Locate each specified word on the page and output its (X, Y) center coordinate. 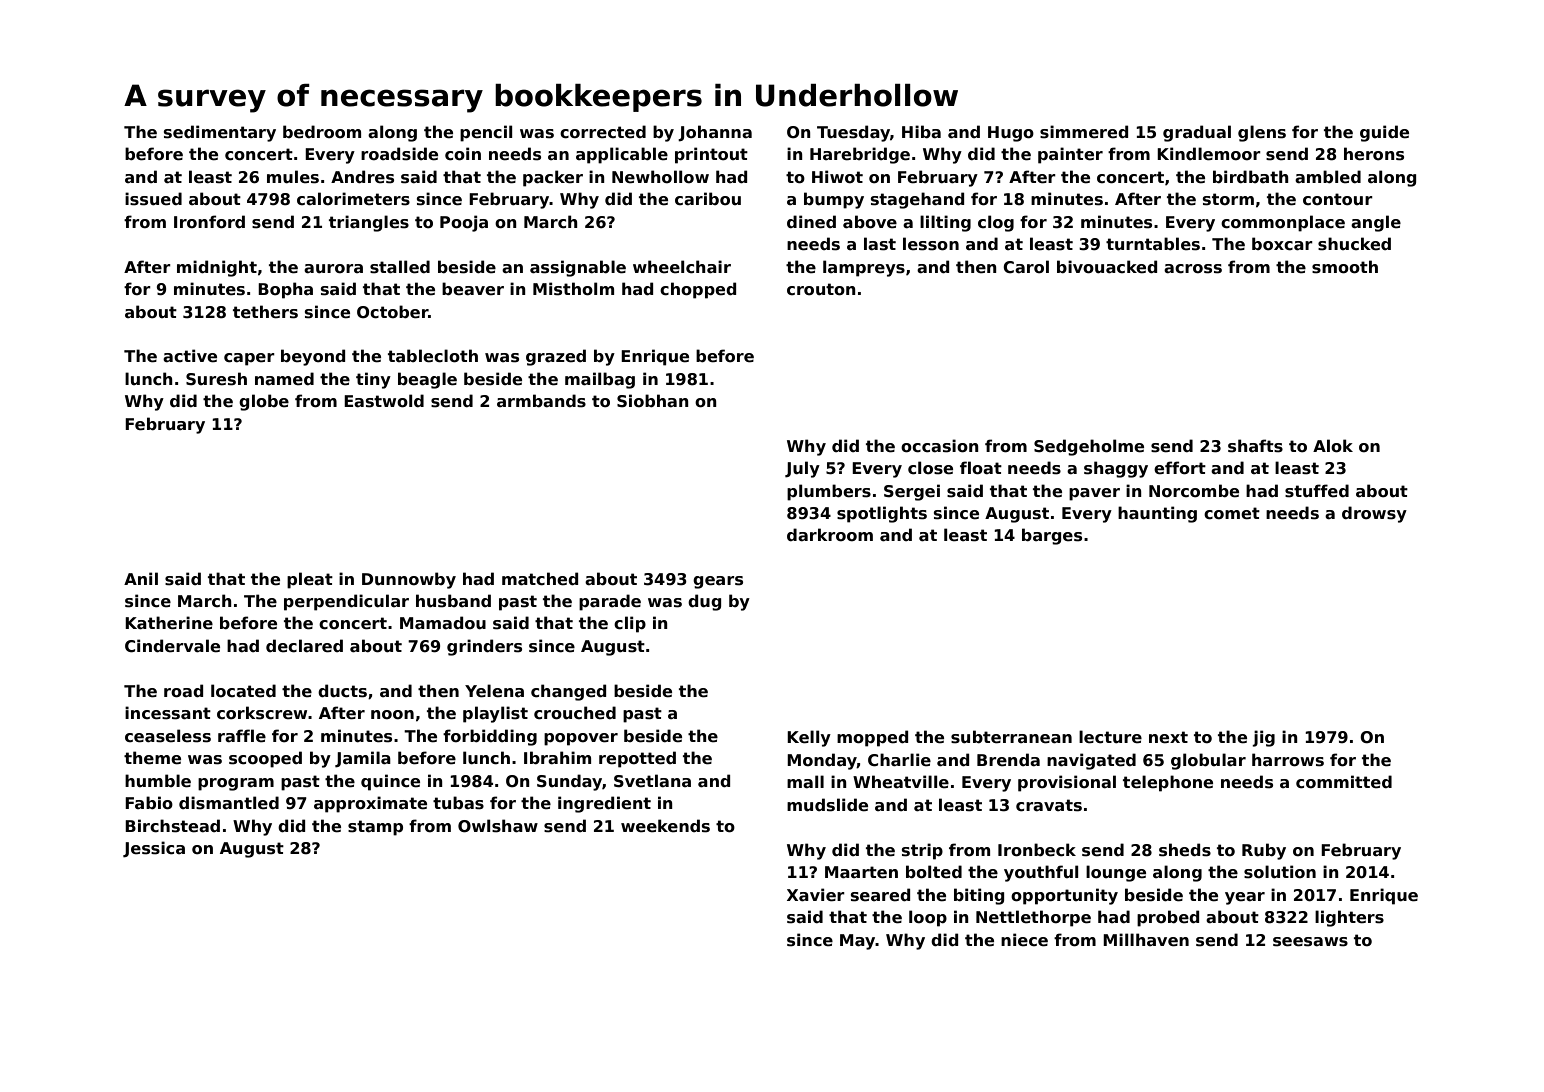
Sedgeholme (1089, 447)
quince (390, 782)
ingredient (604, 804)
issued (153, 199)
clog (996, 223)
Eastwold (384, 401)
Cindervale (172, 646)
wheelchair (682, 267)
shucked (1354, 244)
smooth (1345, 267)
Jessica (154, 849)
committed (1344, 782)
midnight (217, 268)
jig (1263, 738)
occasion (940, 446)
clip (630, 624)
